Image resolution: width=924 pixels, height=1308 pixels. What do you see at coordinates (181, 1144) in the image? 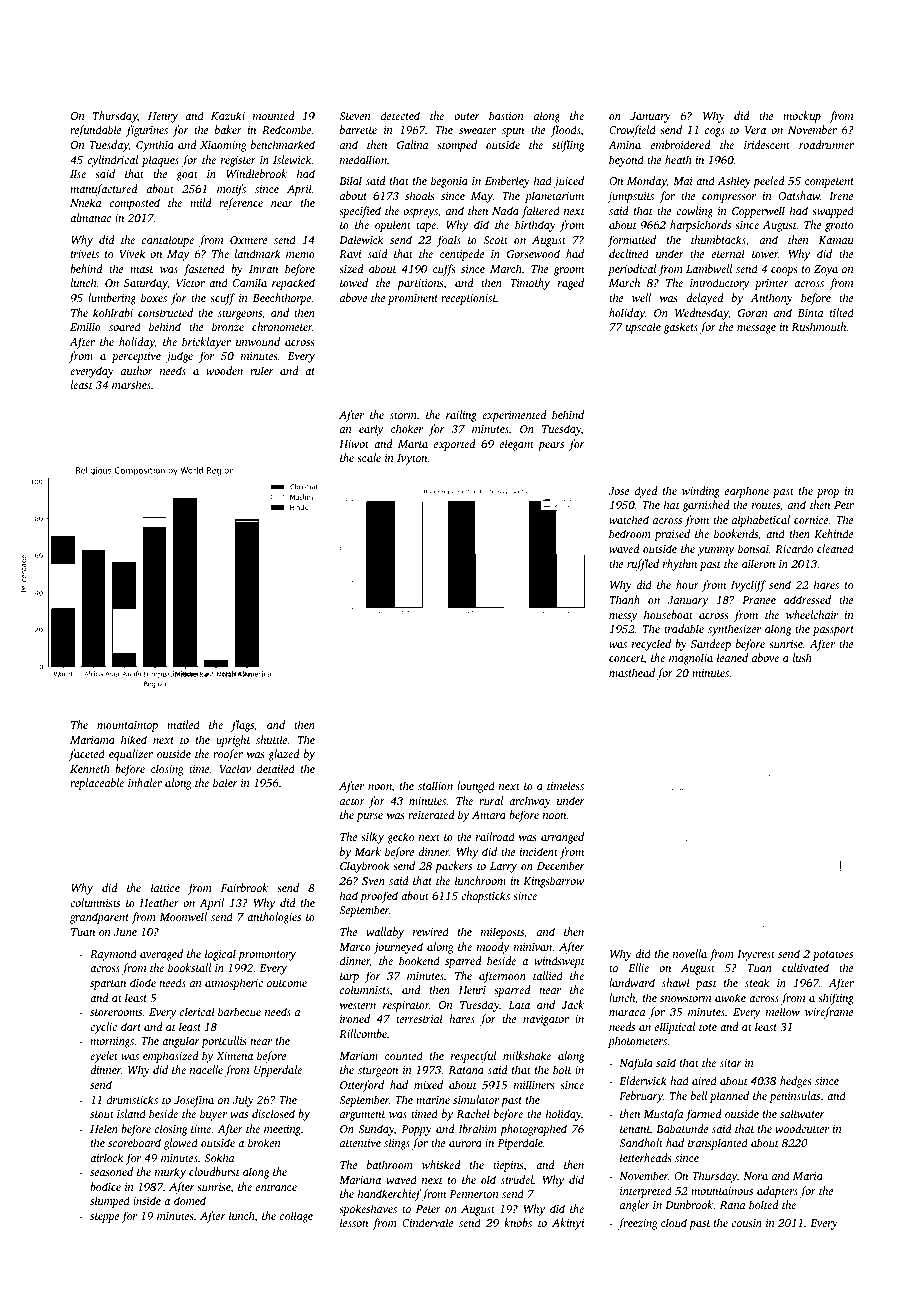
I see `glowed` at bounding box center [181, 1144].
